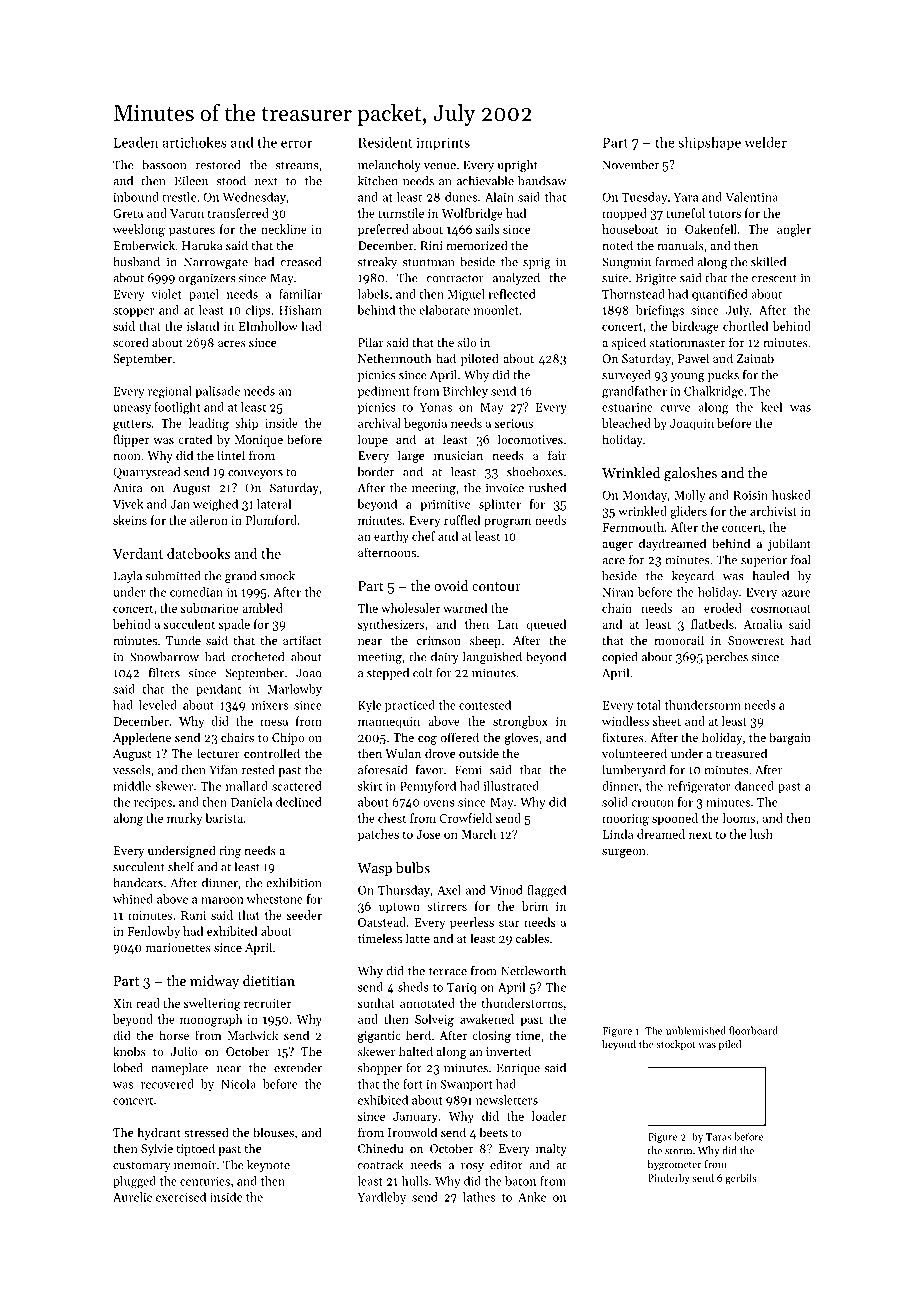  I want to click on drove, so click(440, 753).
